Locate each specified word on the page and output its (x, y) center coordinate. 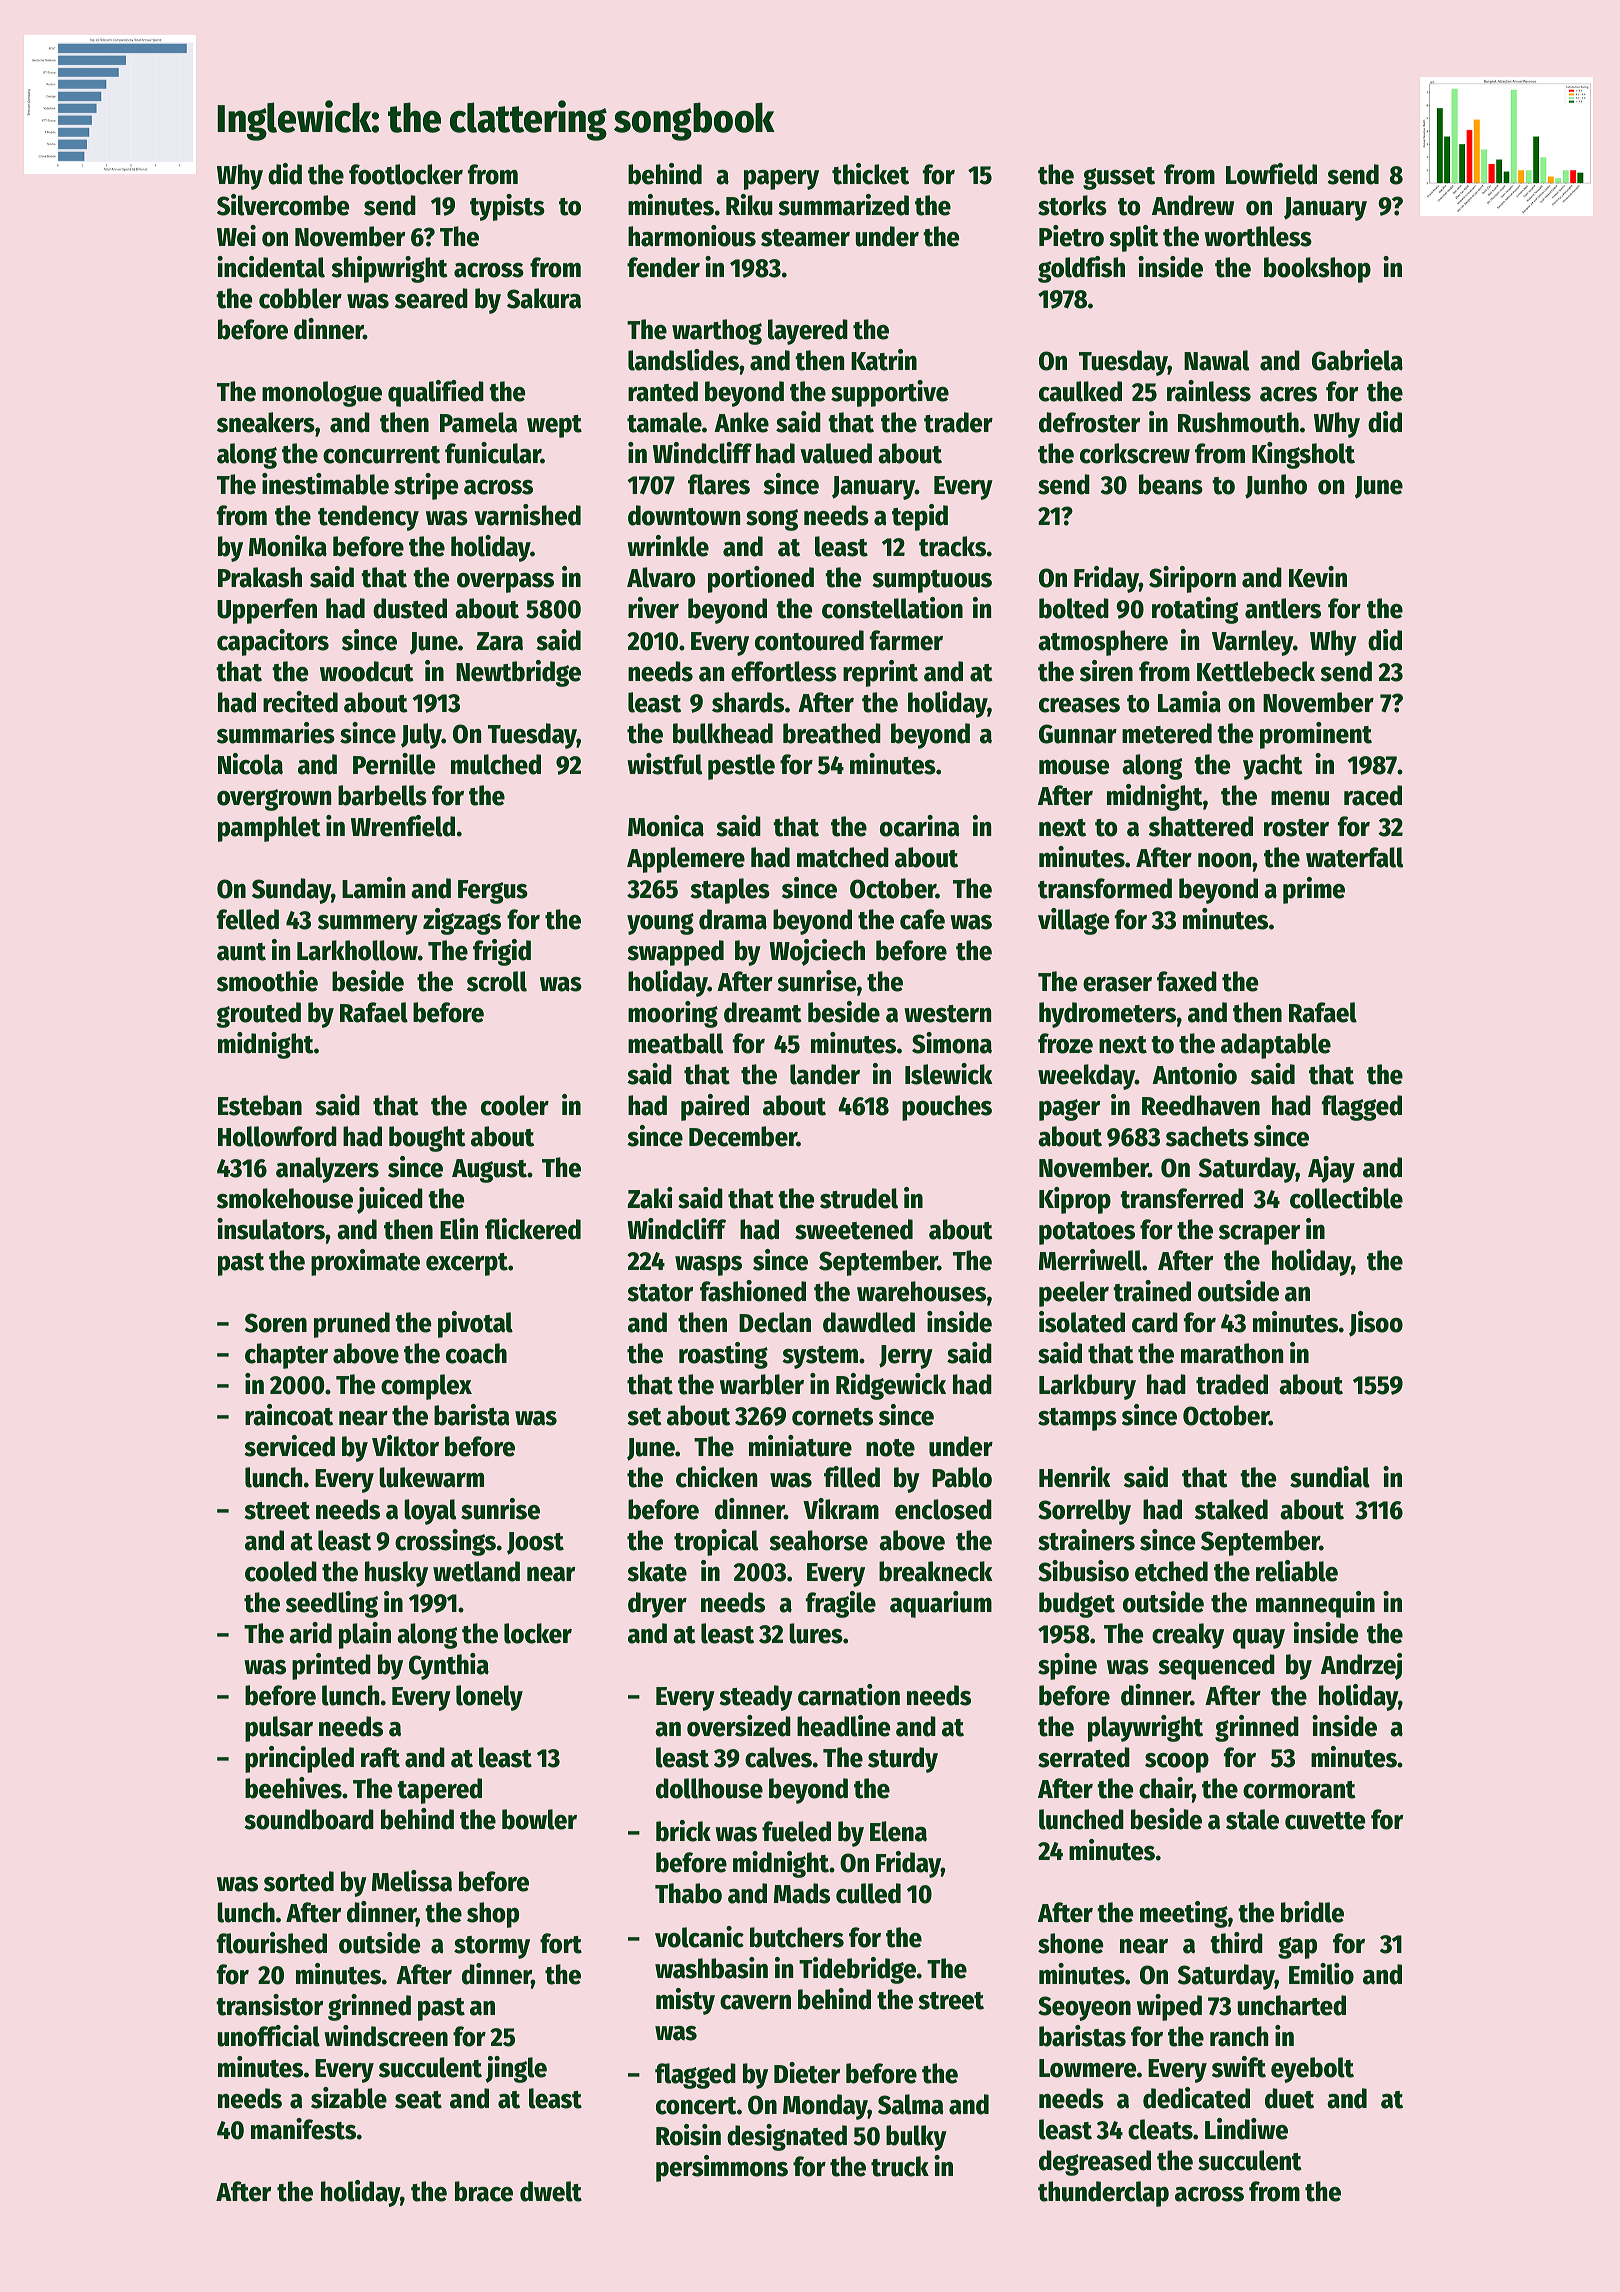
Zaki (650, 1198)
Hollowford (277, 1136)
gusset (1119, 178)
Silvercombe (283, 205)
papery (781, 180)
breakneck (936, 1571)
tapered (439, 1791)
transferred (1181, 1198)
